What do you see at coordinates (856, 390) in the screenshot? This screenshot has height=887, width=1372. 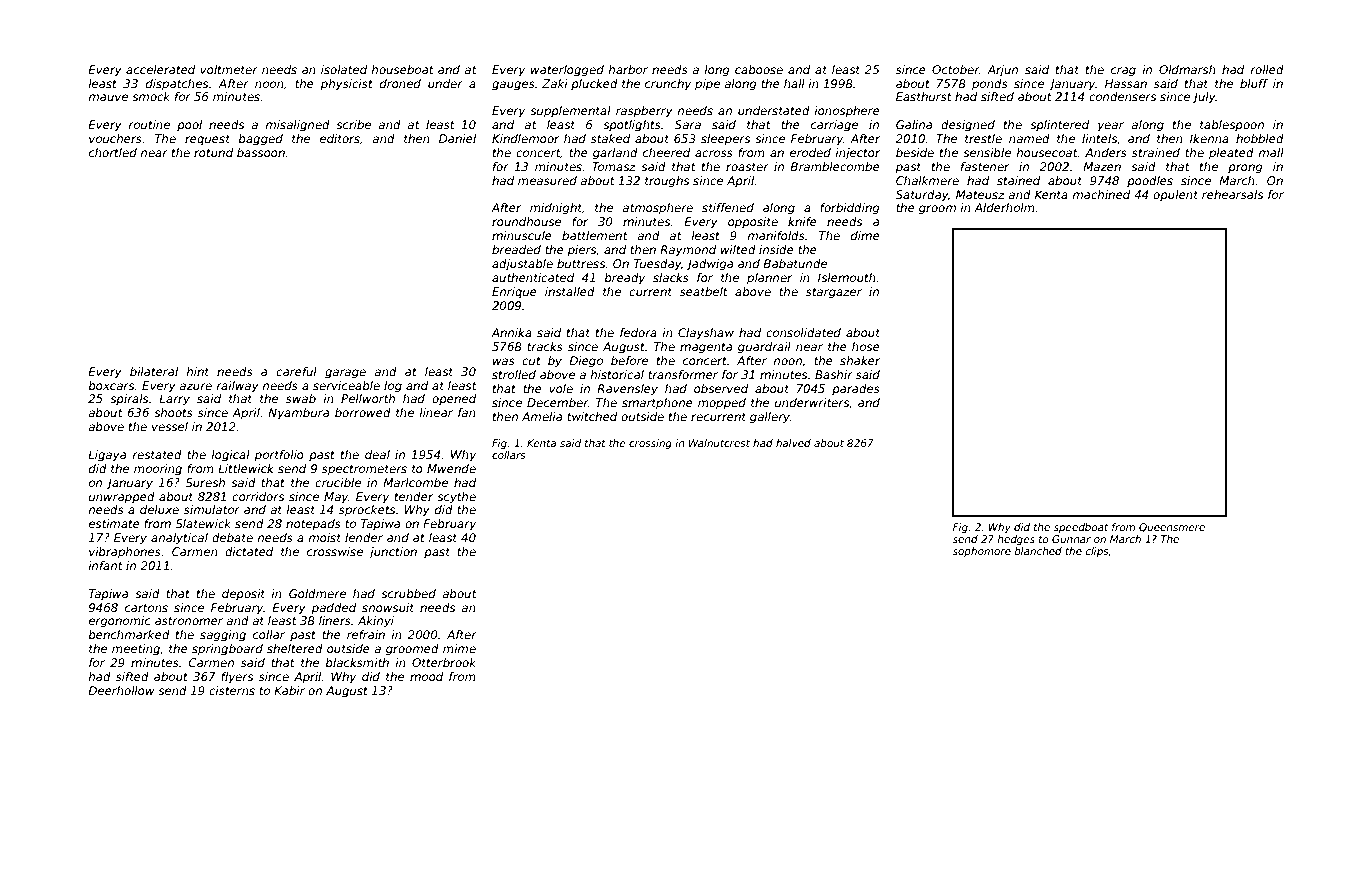 I see `parades` at bounding box center [856, 390].
